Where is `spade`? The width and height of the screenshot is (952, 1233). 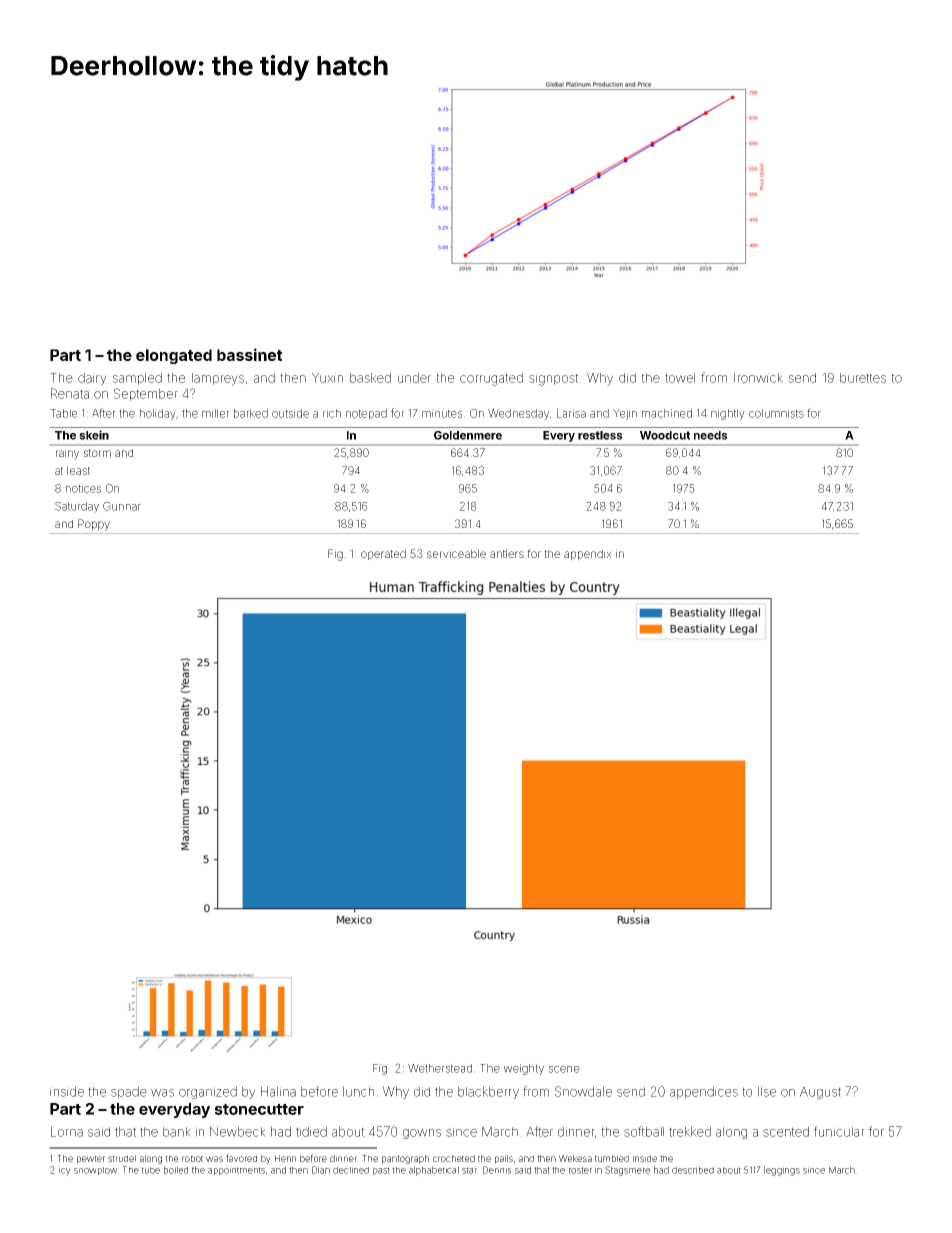 spade is located at coordinates (129, 1092).
